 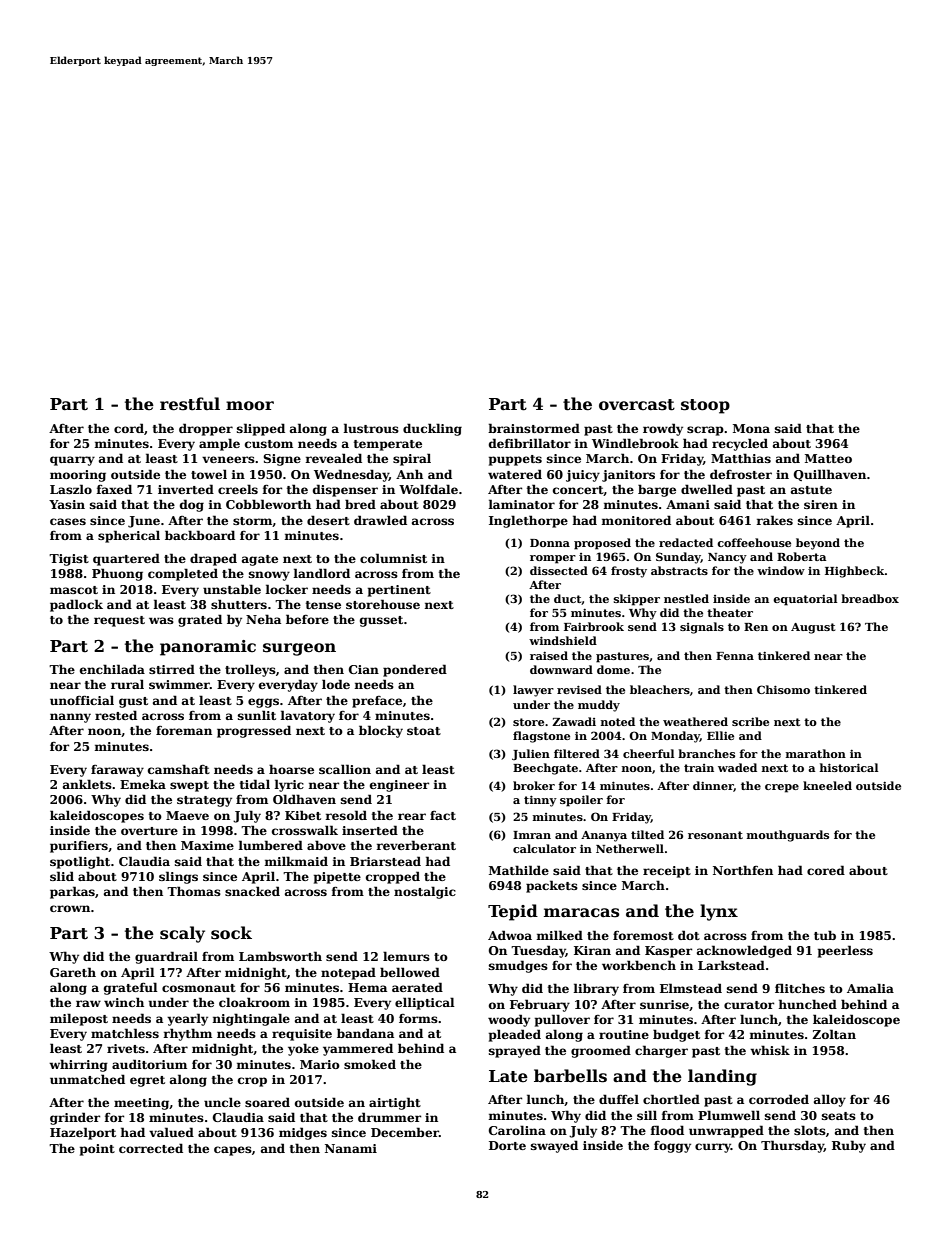 I want to click on restful, so click(x=190, y=404).
